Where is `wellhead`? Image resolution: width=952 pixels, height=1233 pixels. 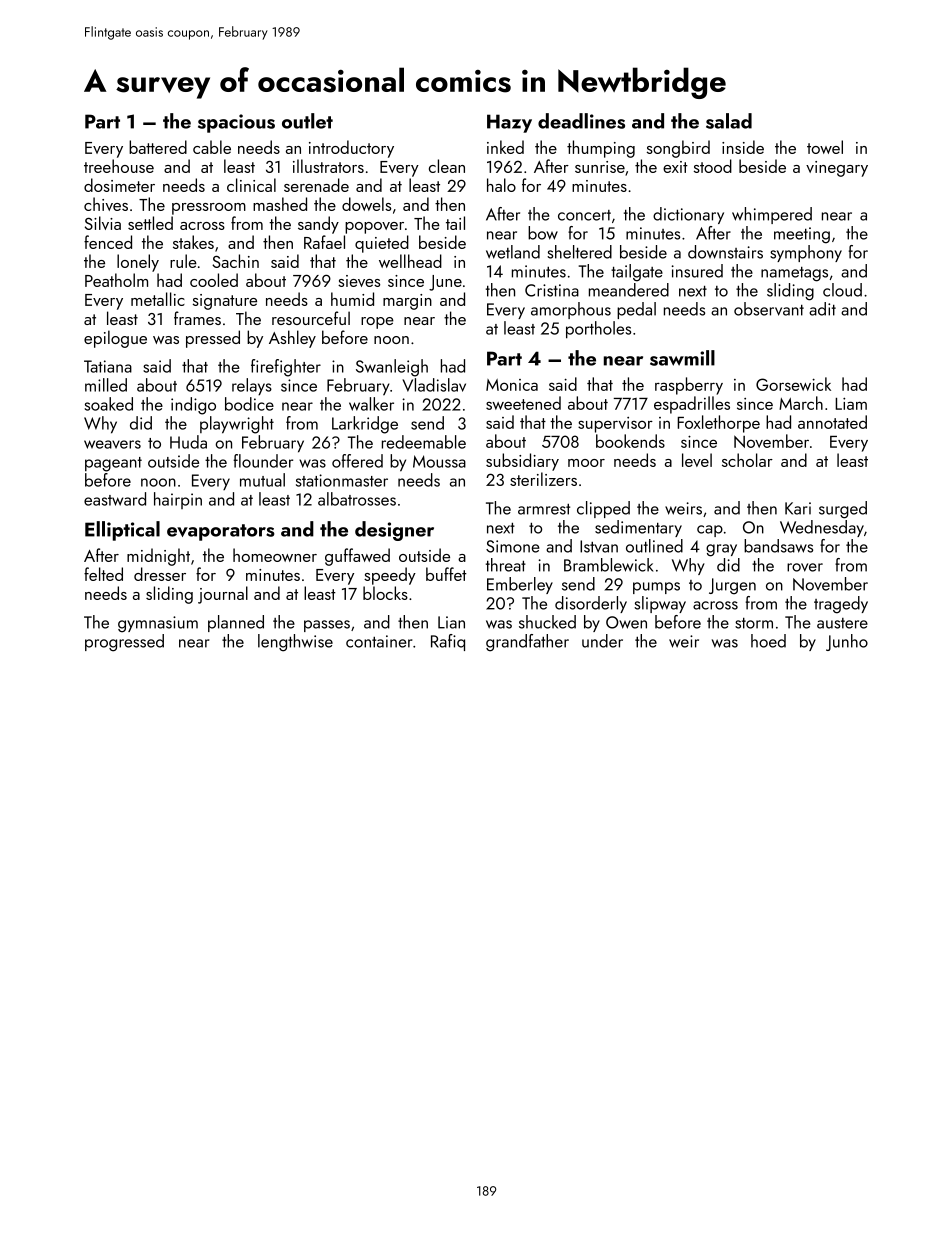
wellhead is located at coordinates (410, 261).
